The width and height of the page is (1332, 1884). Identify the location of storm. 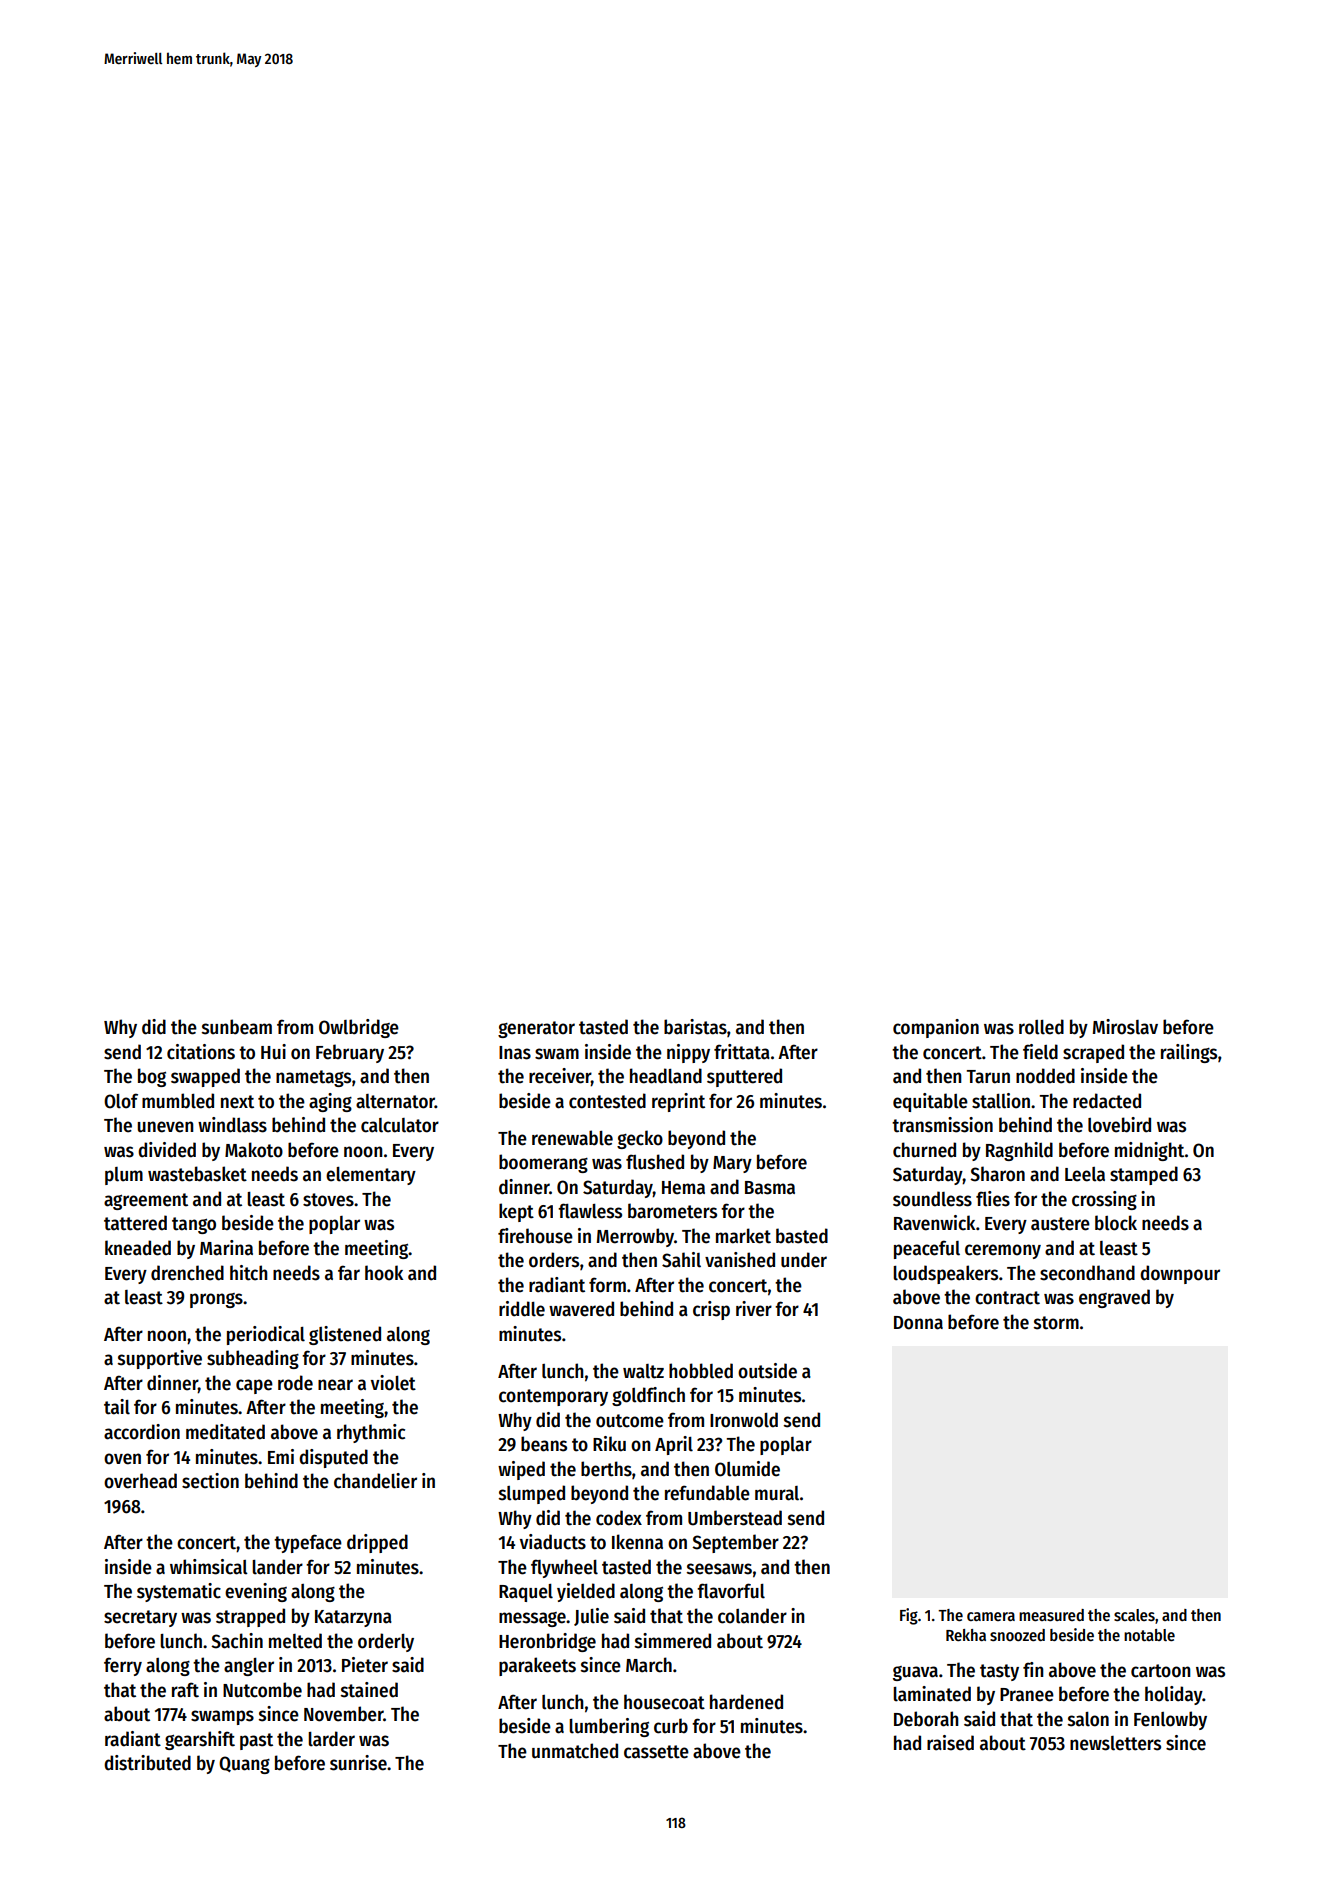
(1056, 1323).
